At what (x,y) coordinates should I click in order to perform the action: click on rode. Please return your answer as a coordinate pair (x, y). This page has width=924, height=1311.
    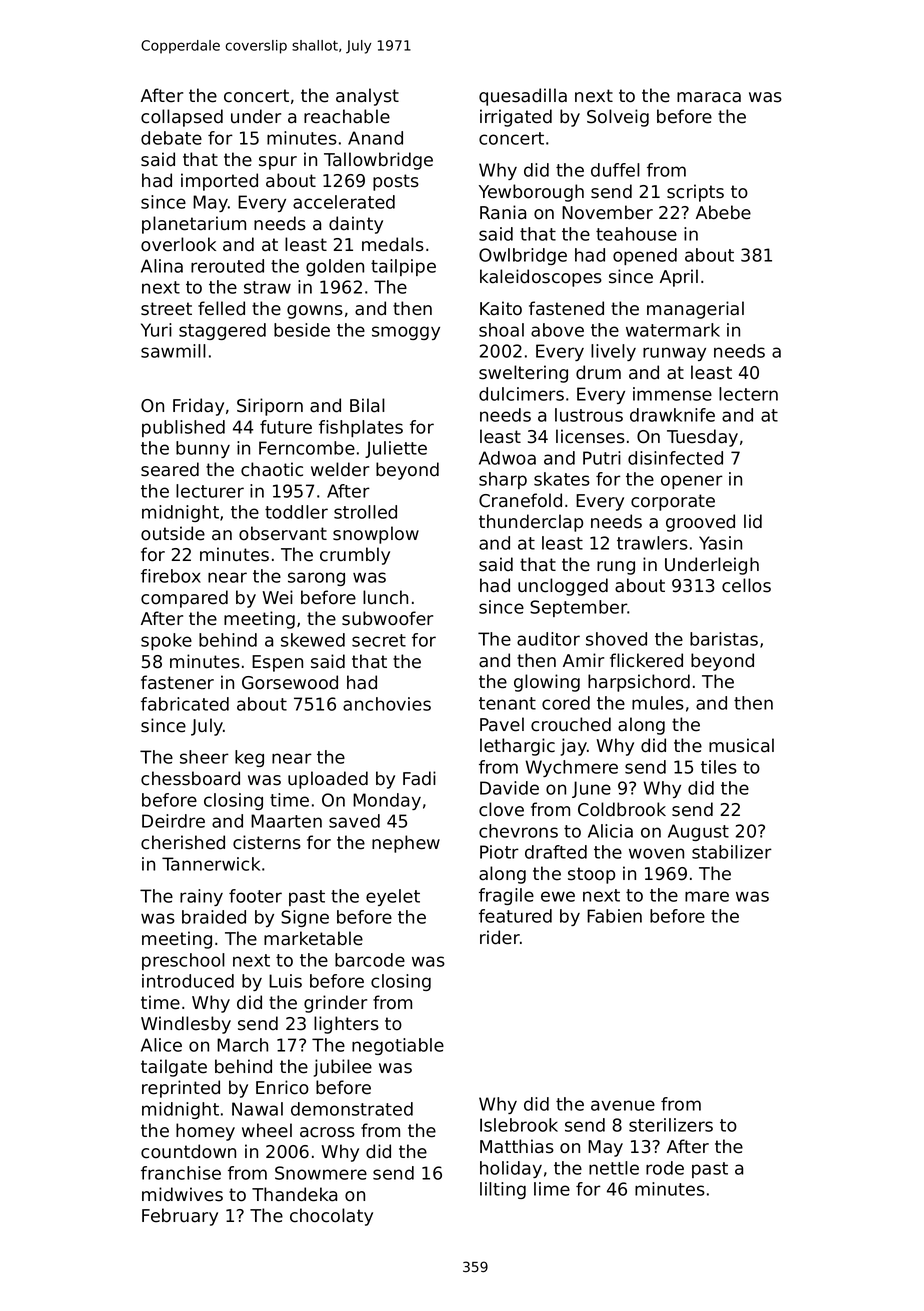
    Looking at the image, I should click on (665, 1168).
